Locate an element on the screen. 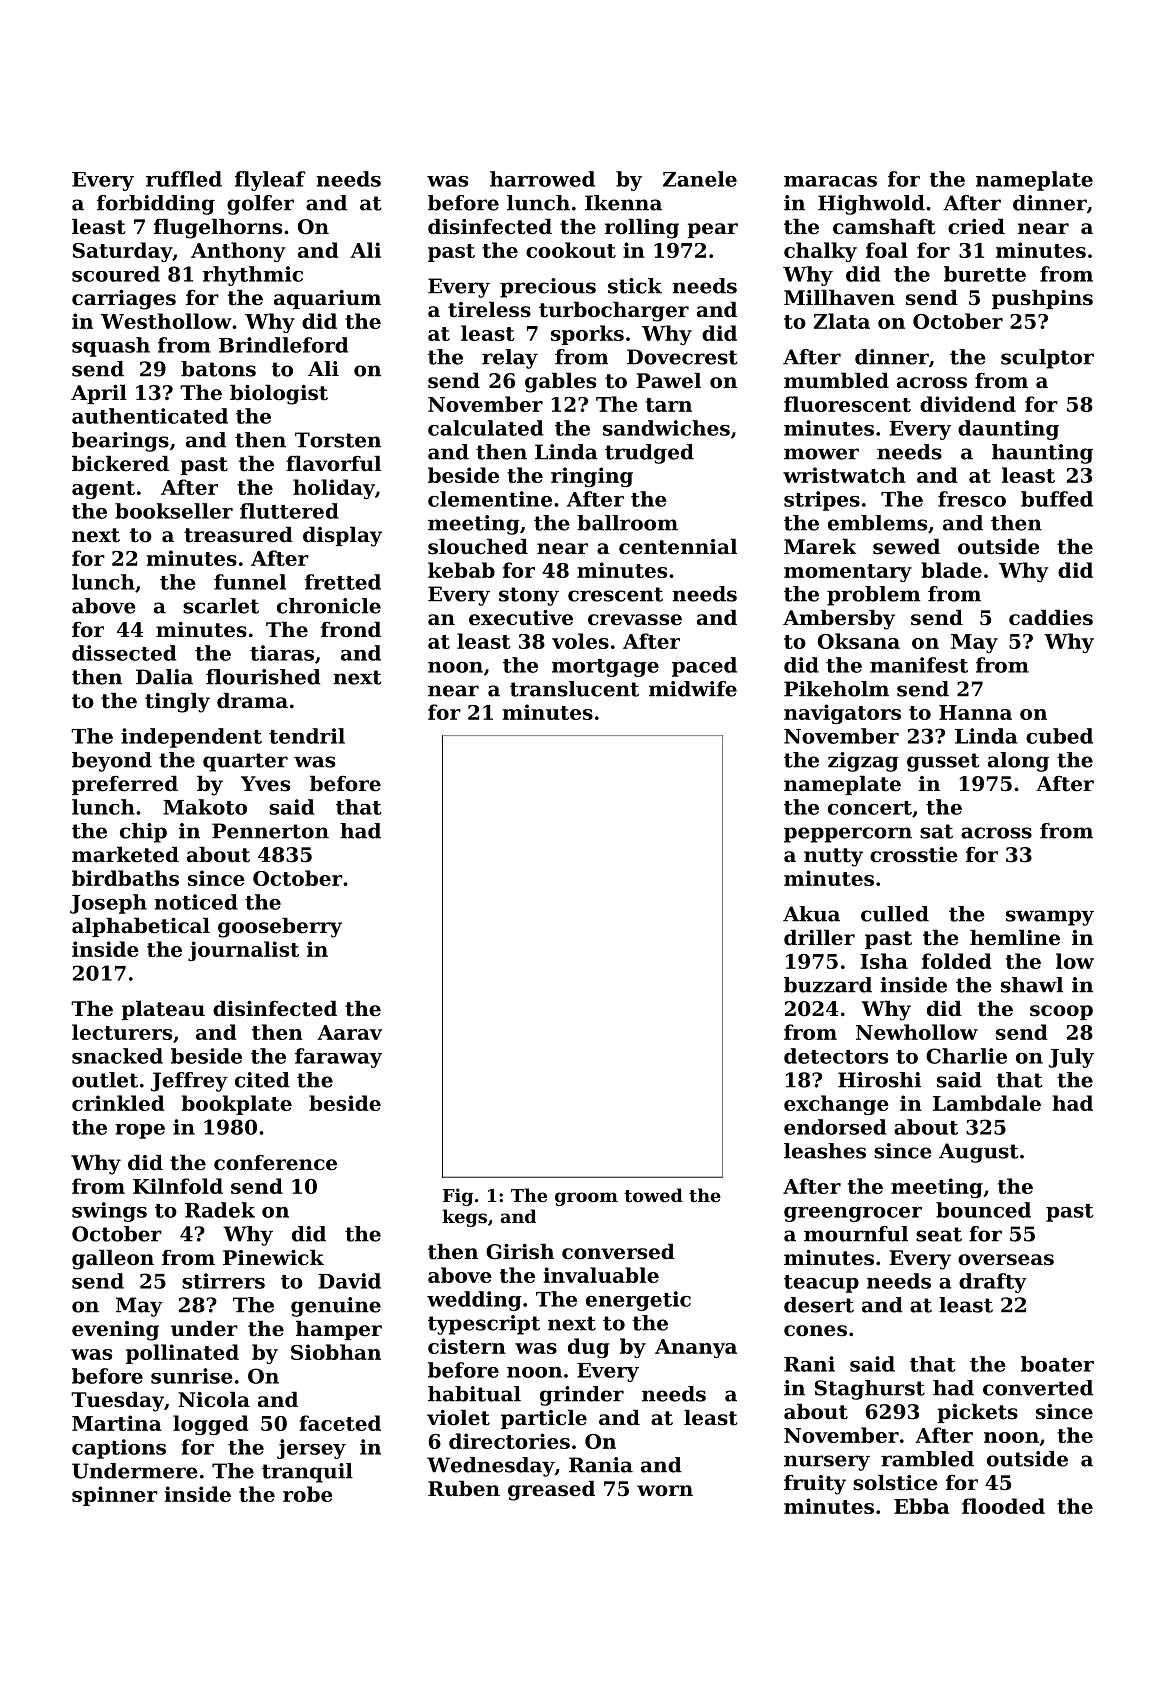 Image resolution: width=1165 pixels, height=1687 pixels. groom is located at coordinates (586, 1199).
